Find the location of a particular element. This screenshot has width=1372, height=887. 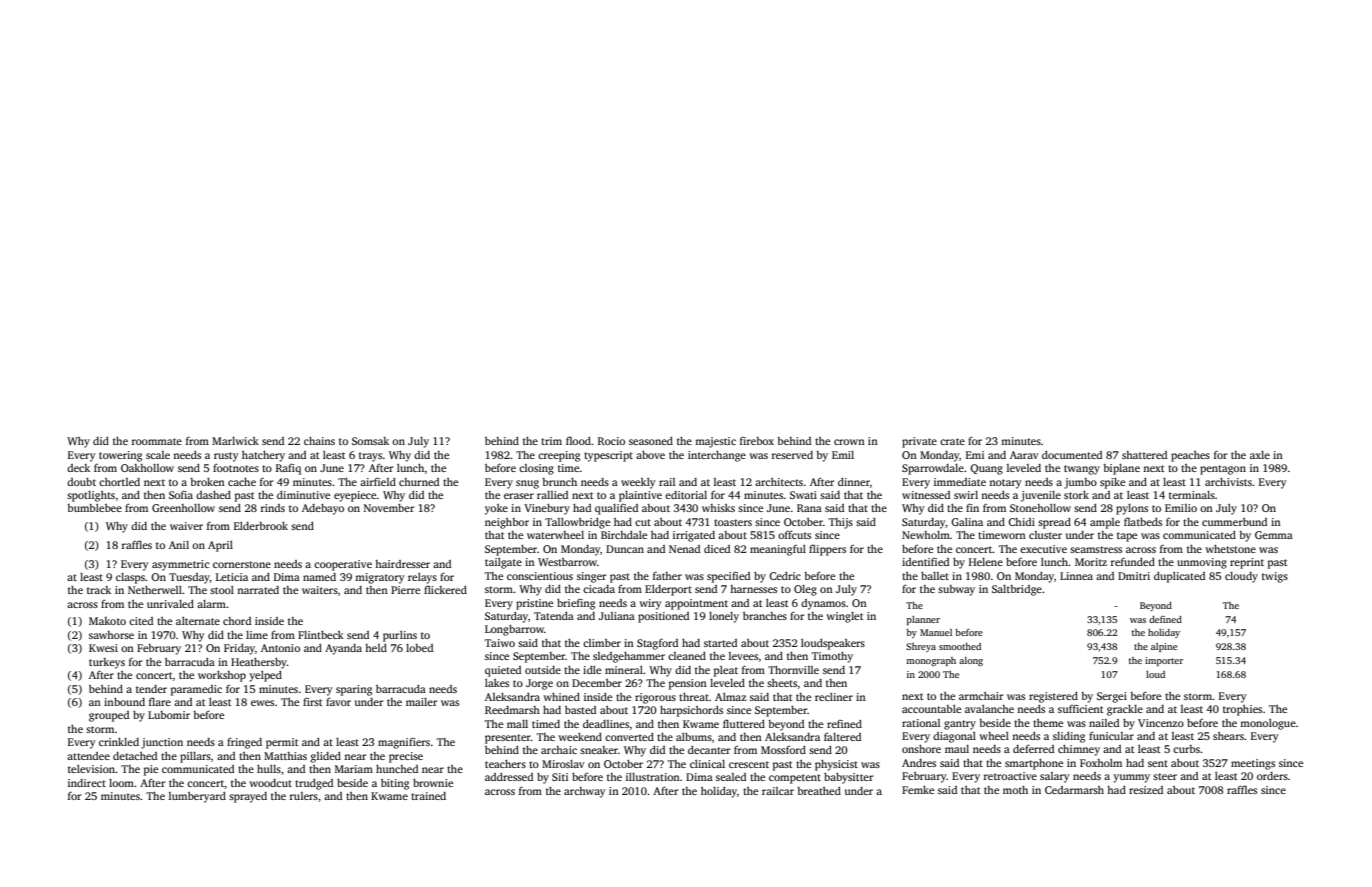

Rafiq is located at coordinates (288, 469).
